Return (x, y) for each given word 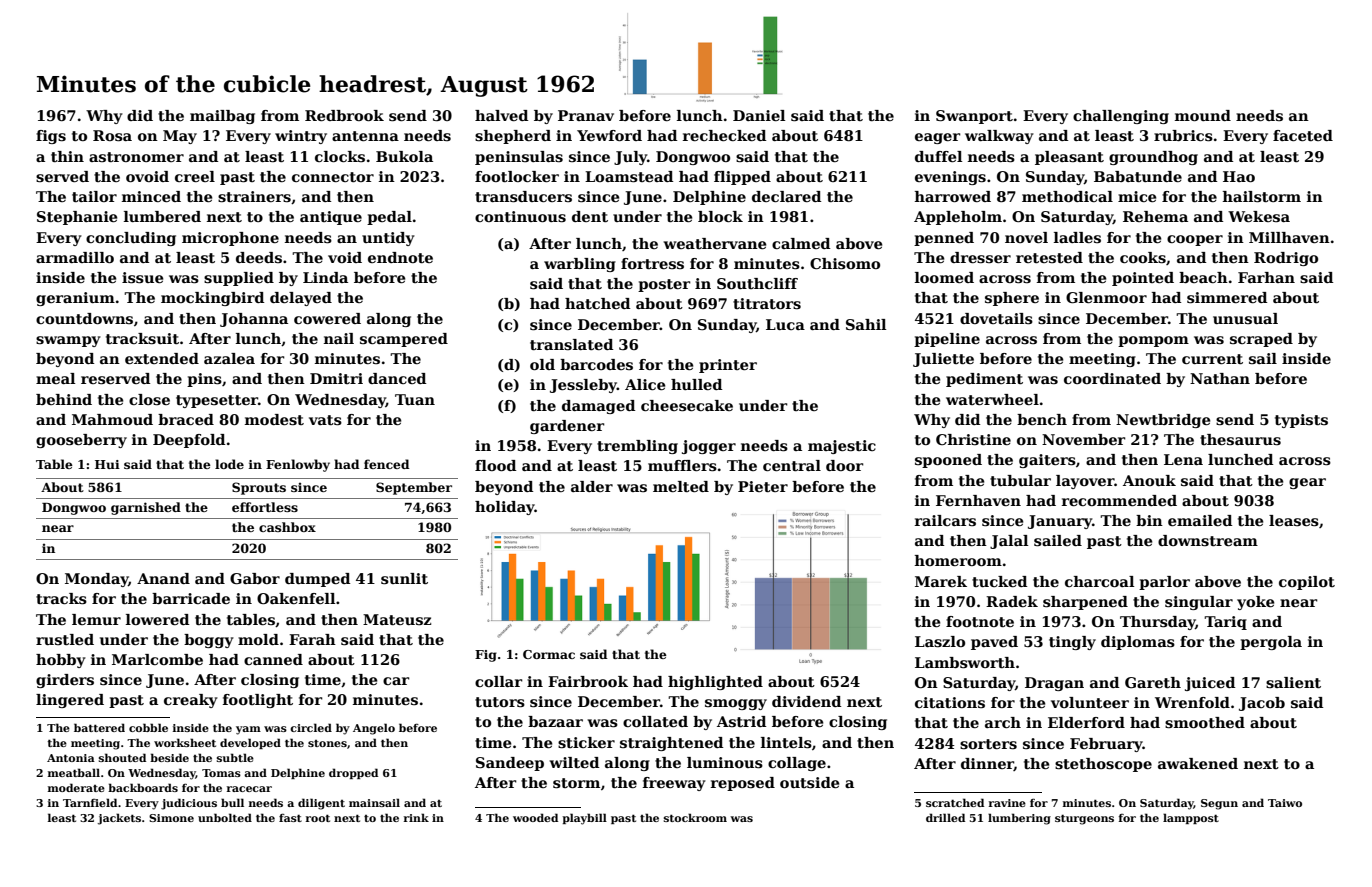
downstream (1208, 540)
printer (728, 366)
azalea (229, 358)
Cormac (549, 654)
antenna (365, 136)
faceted (1303, 135)
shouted (122, 757)
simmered (1227, 298)
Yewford (609, 135)
